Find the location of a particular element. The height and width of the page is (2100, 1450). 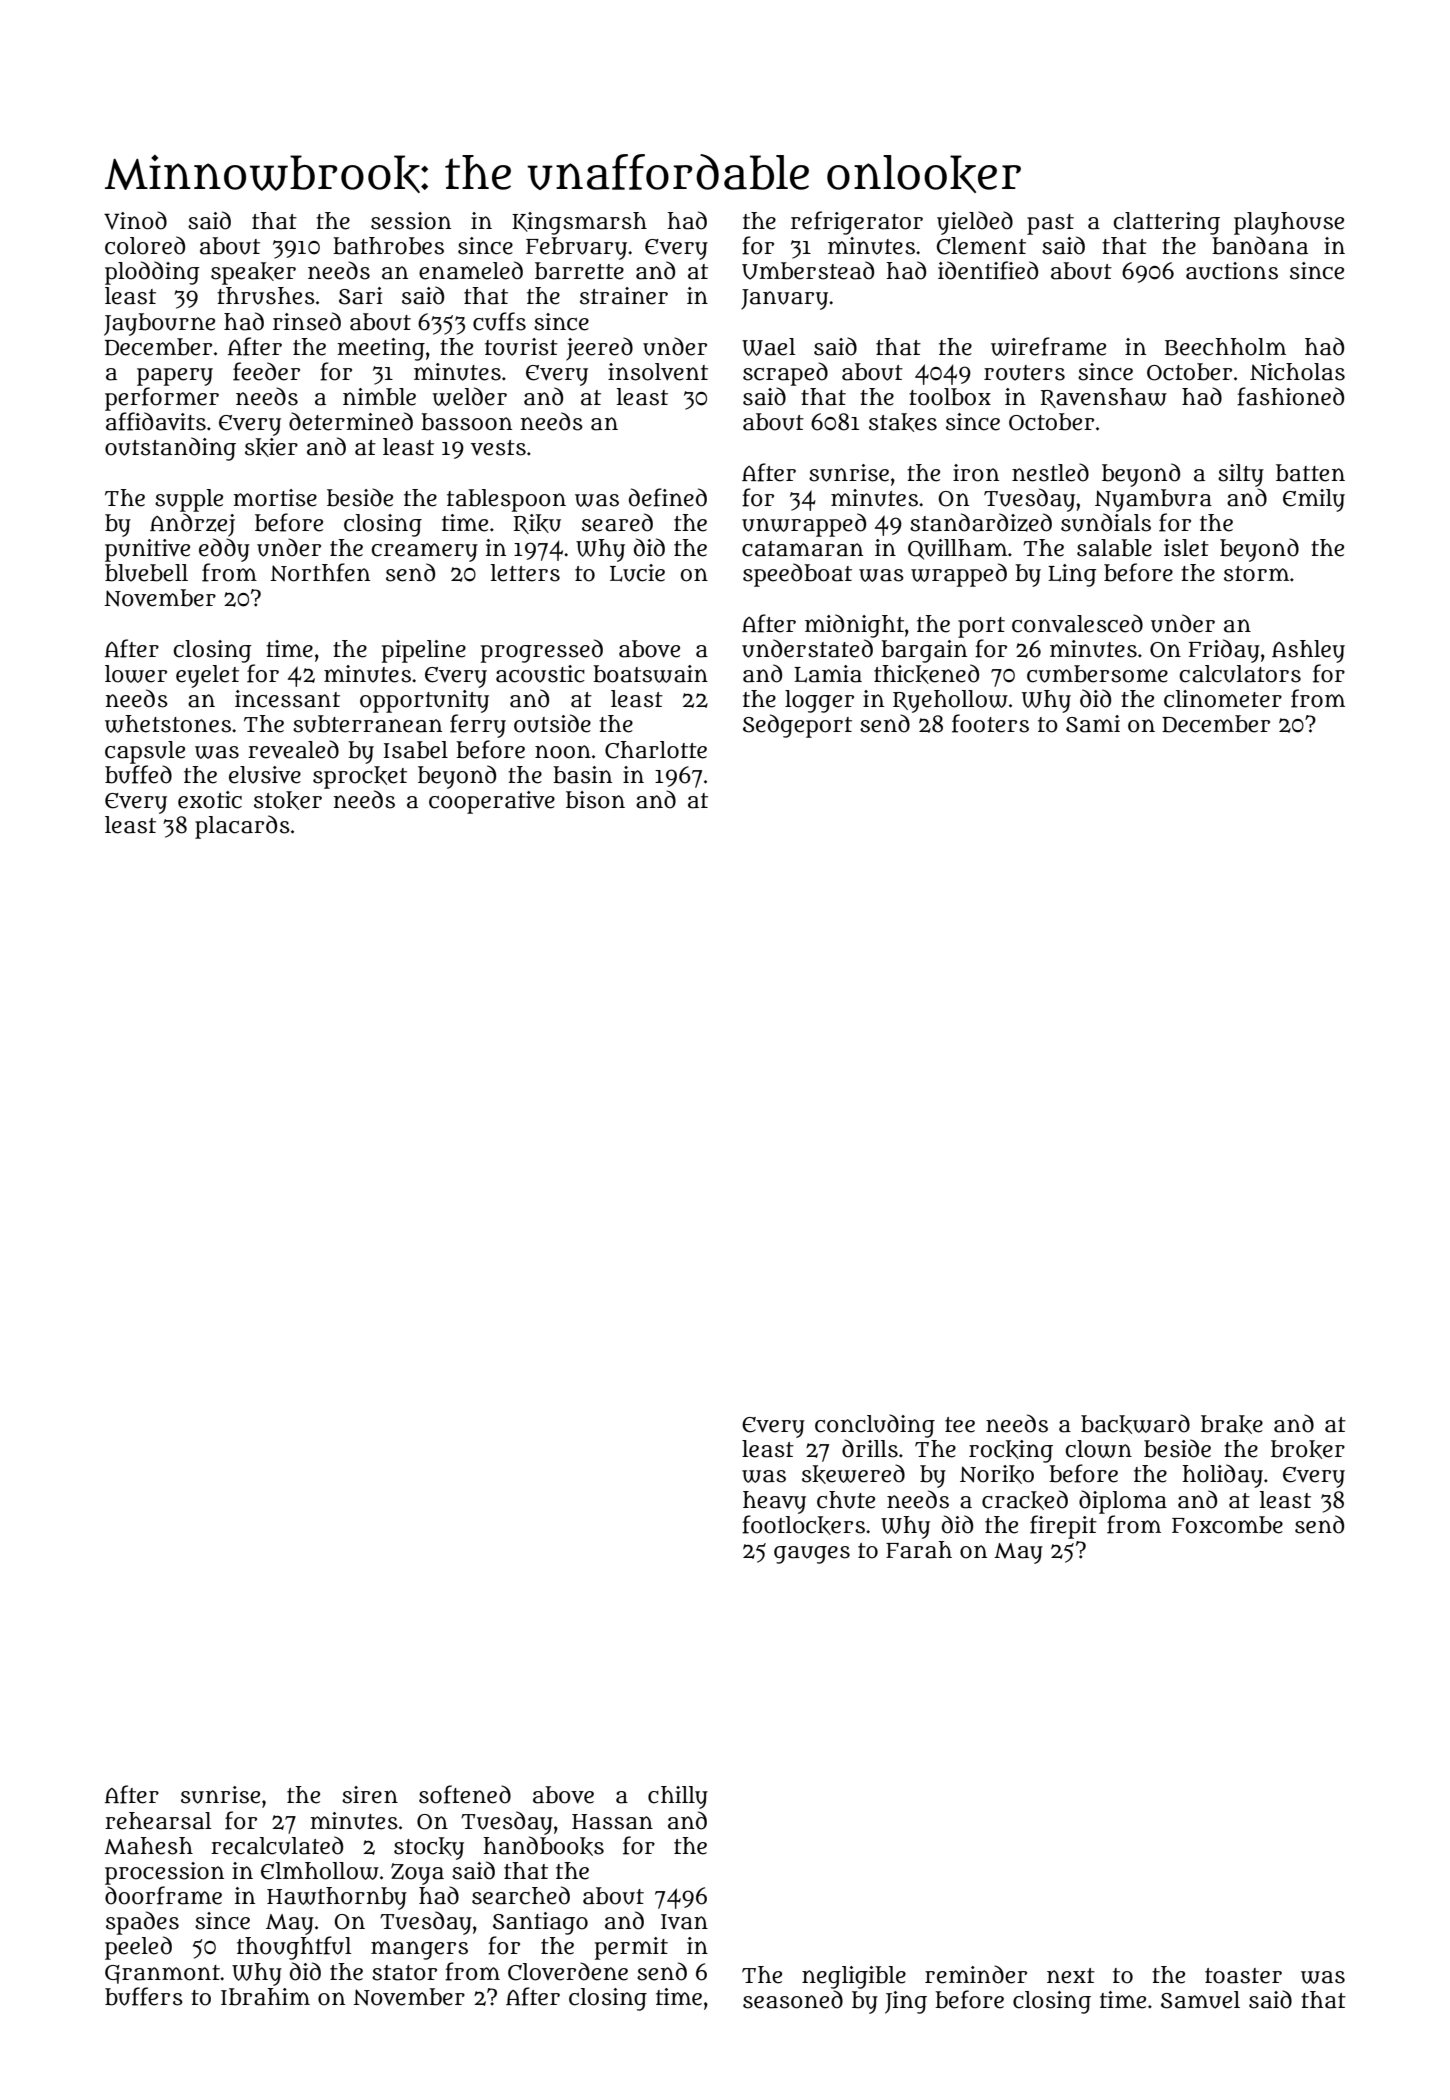

next is located at coordinates (1071, 1976).
